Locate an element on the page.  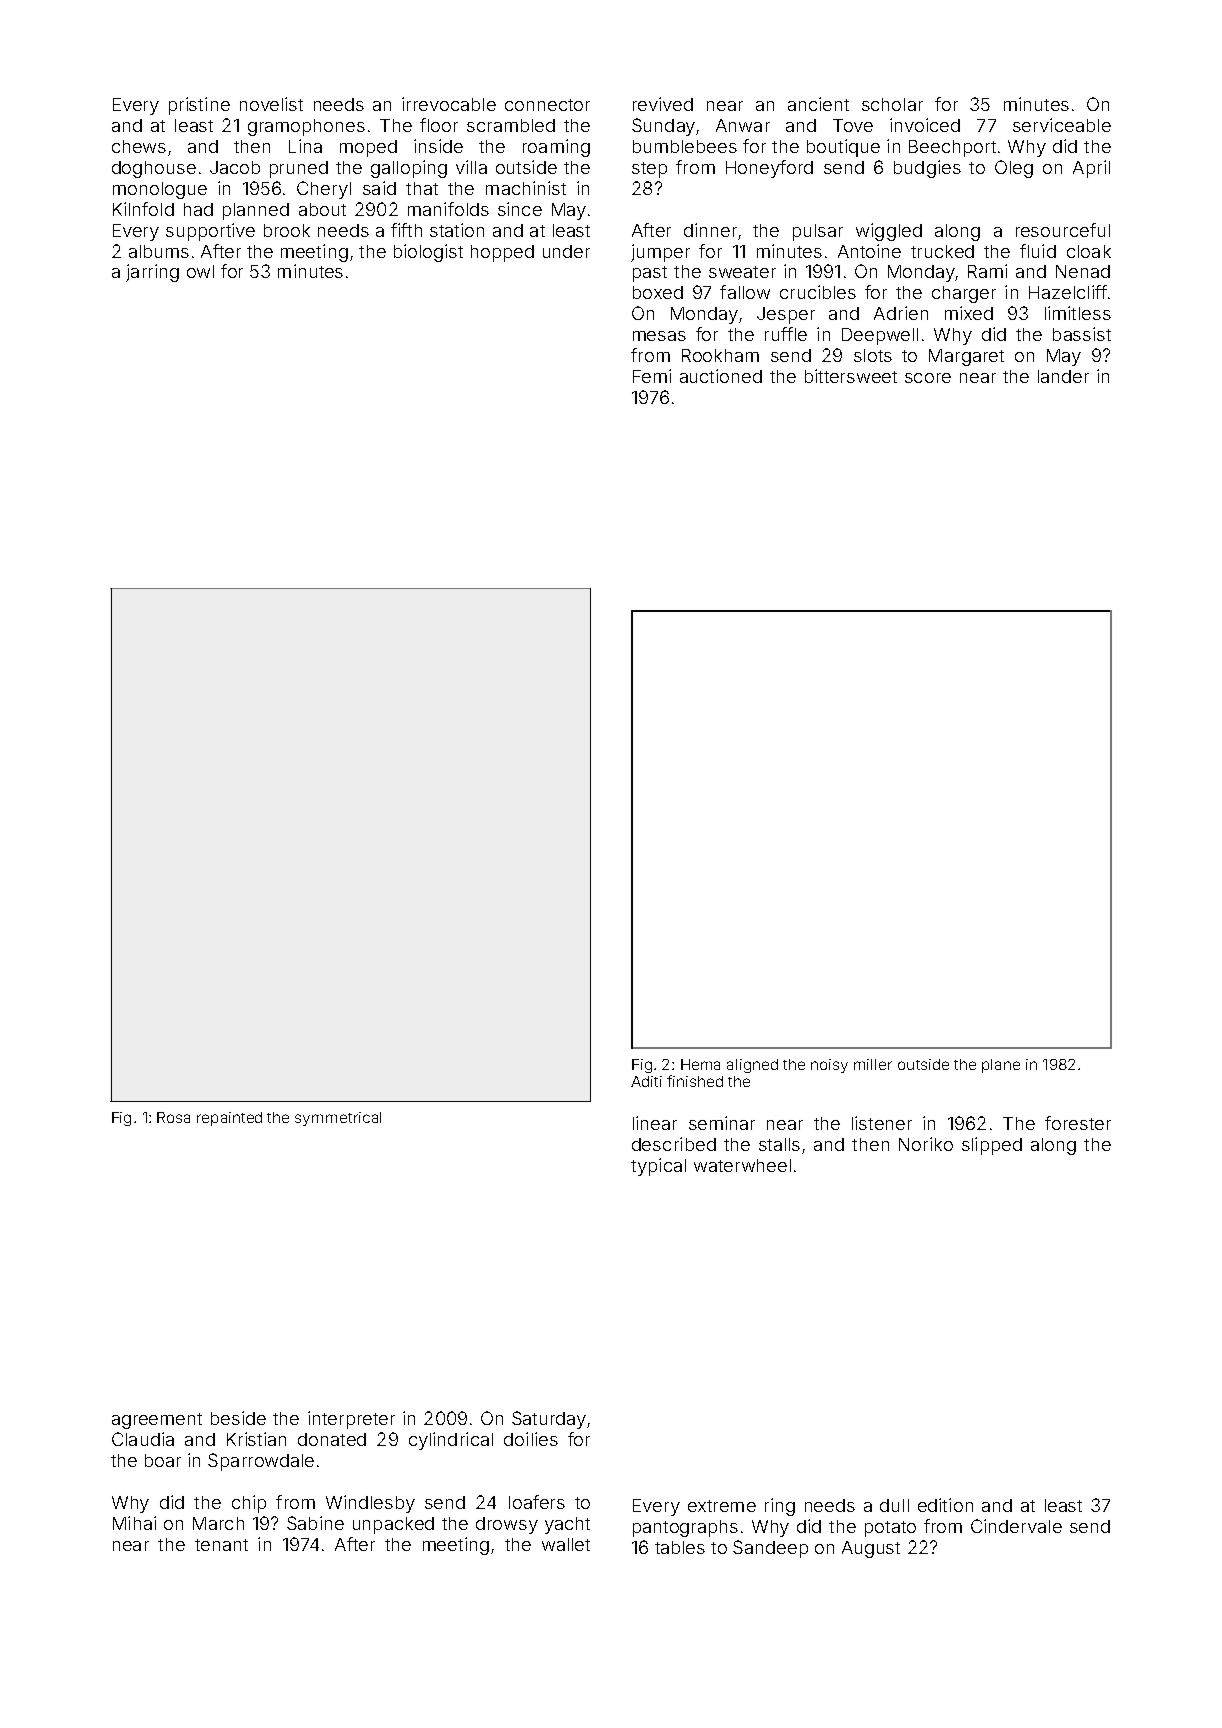
owl is located at coordinates (200, 271).
